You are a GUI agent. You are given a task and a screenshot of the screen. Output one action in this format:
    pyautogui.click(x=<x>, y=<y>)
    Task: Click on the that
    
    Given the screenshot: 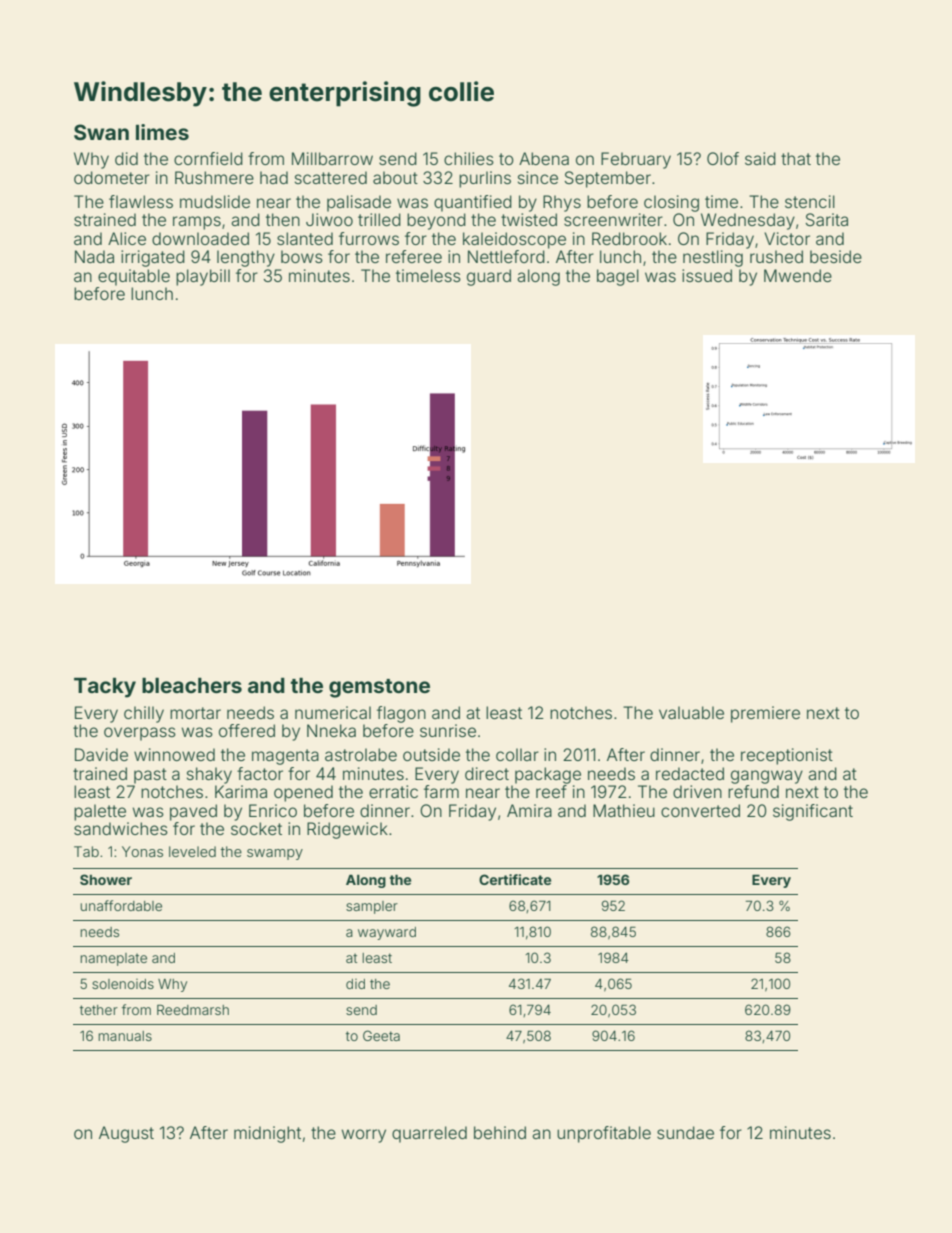 What is the action you would take?
    pyautogui.click(x=796, y=158)
